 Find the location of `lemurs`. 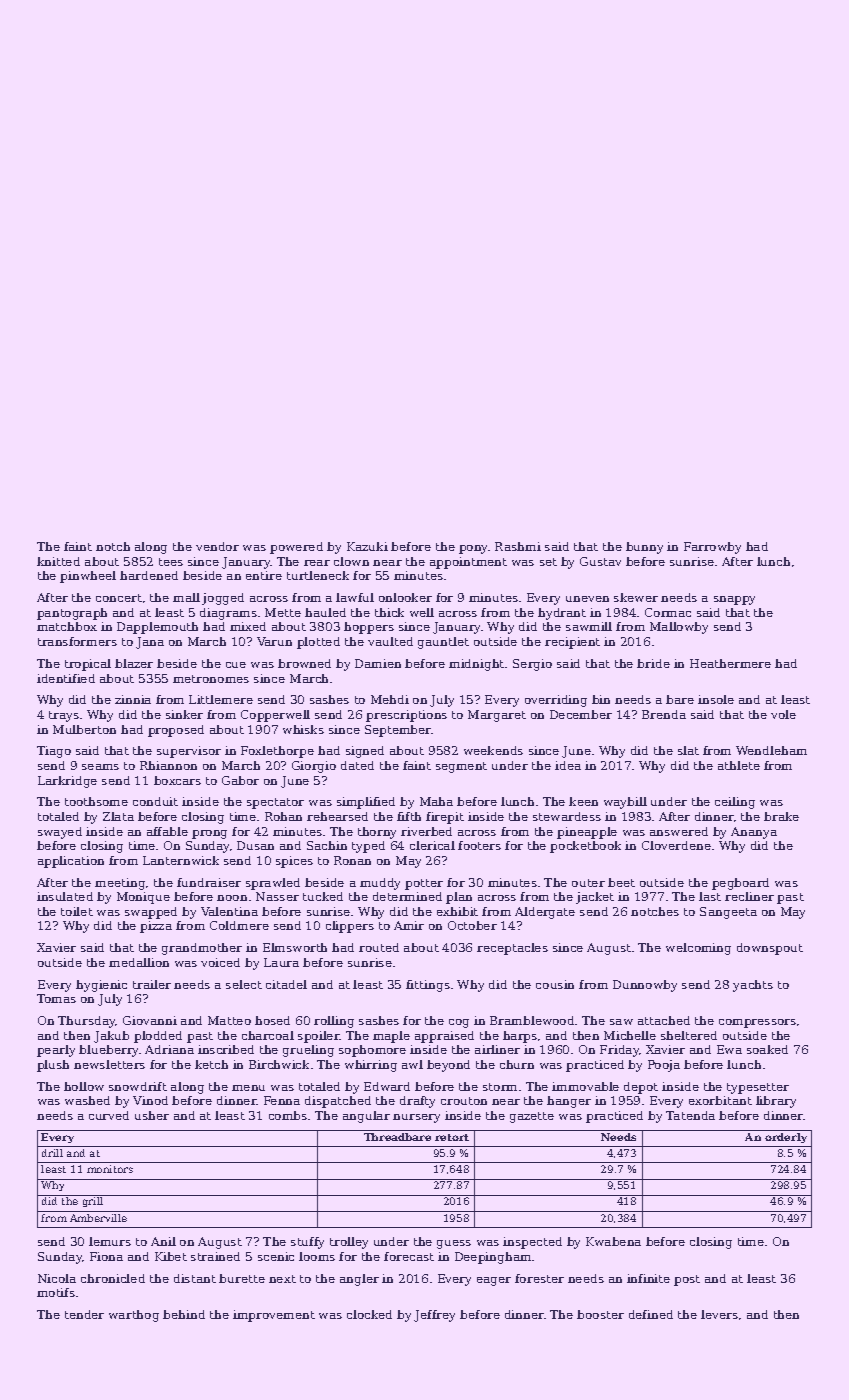

lemurs is located at coordinates (110, 1241).
